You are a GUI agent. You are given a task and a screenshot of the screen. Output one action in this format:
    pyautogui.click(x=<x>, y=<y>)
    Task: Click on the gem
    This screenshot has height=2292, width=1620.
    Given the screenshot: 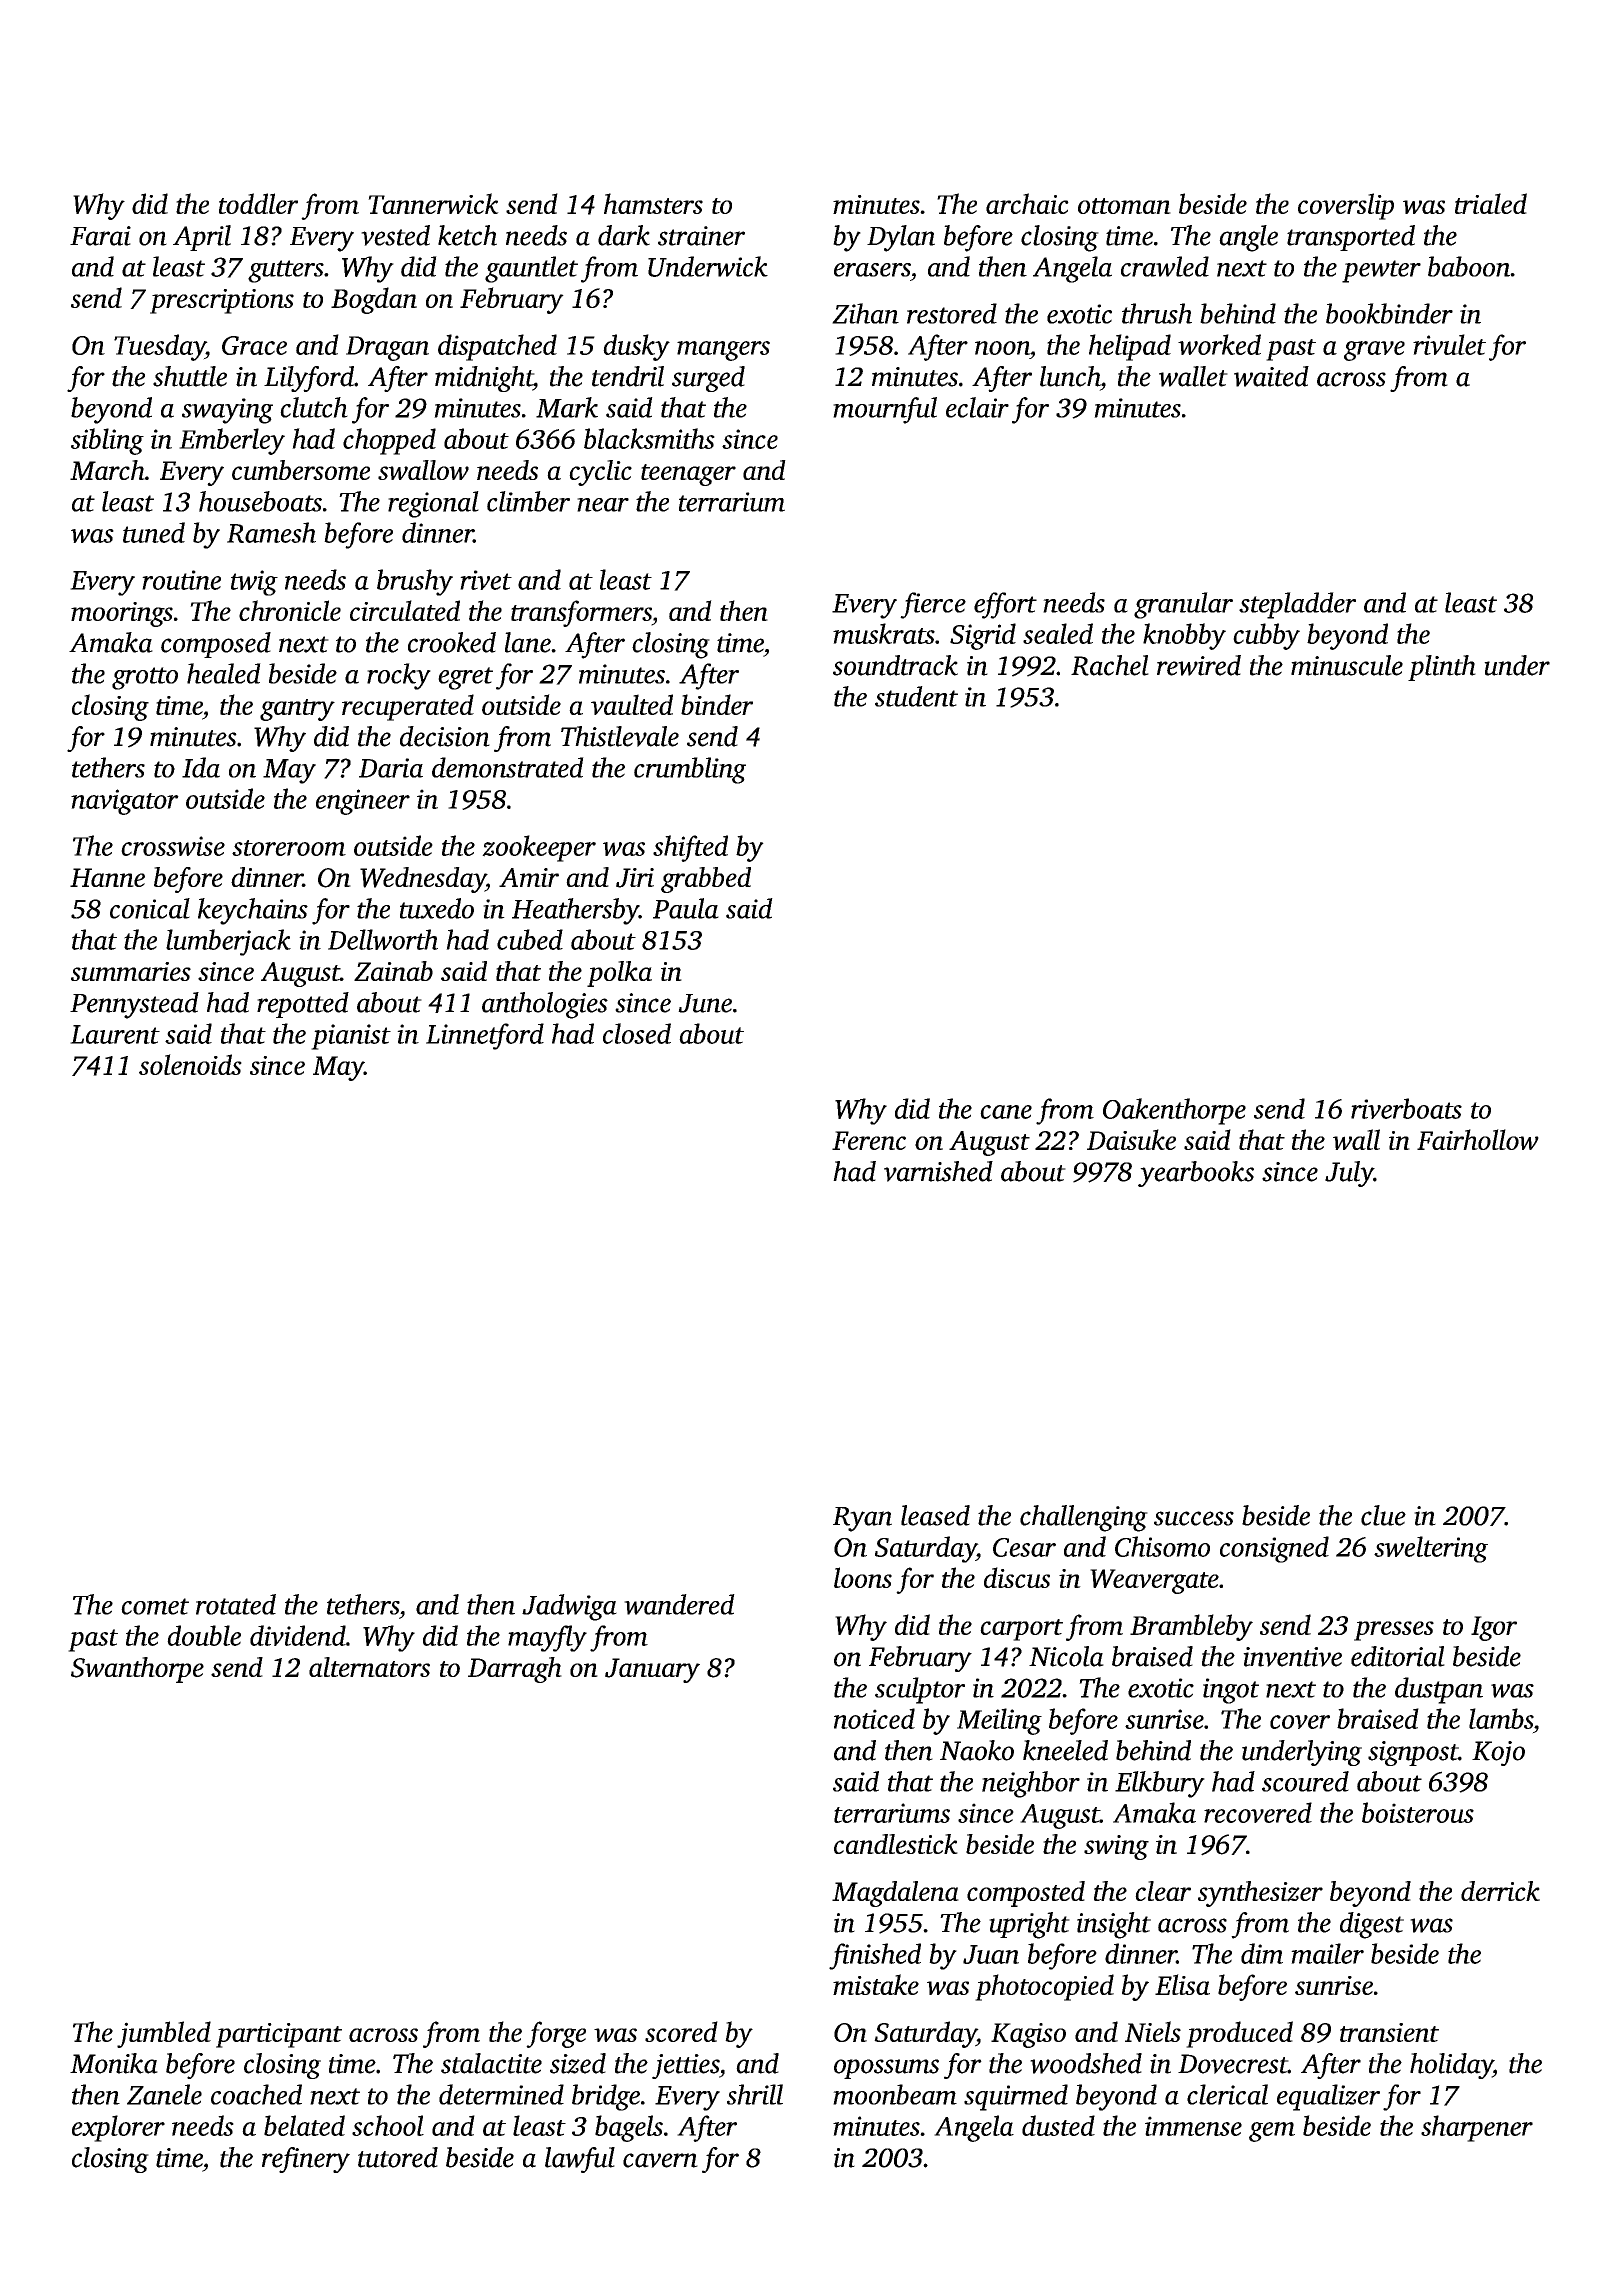 What is the action you would take?
    pyautogui.click(x=1272, y=2132)
